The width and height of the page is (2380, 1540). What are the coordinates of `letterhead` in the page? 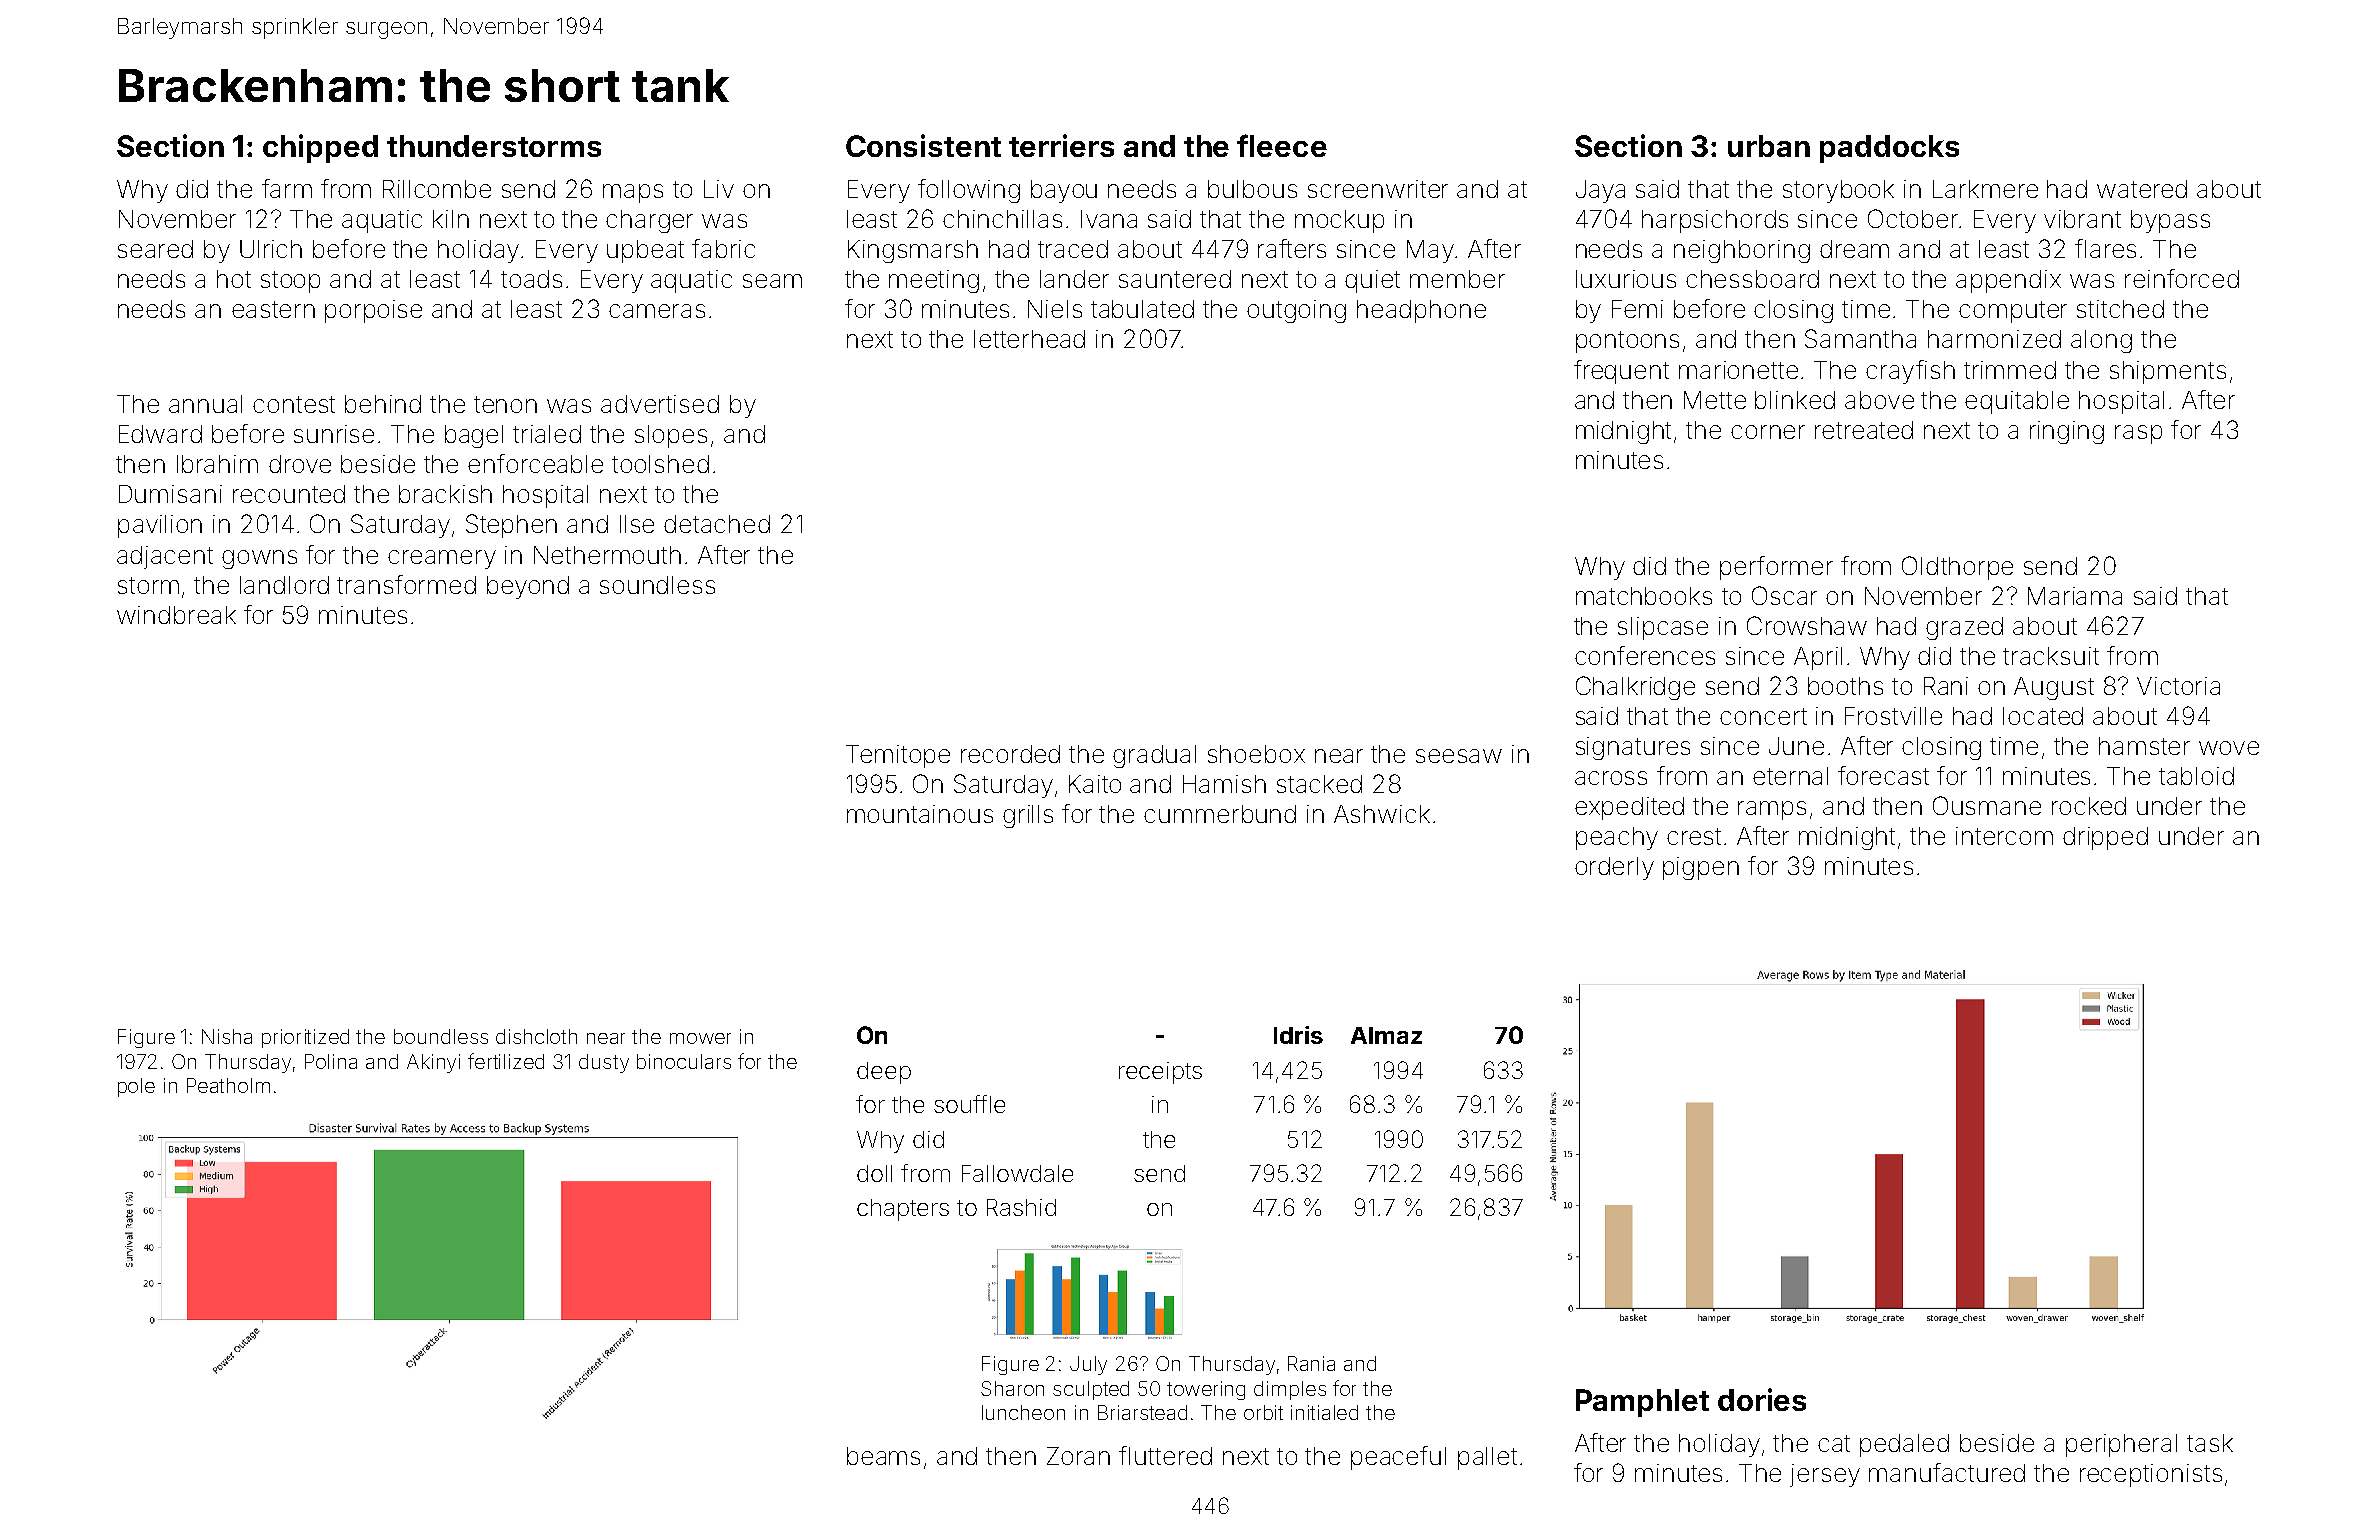 It's located at (1029, 339).
